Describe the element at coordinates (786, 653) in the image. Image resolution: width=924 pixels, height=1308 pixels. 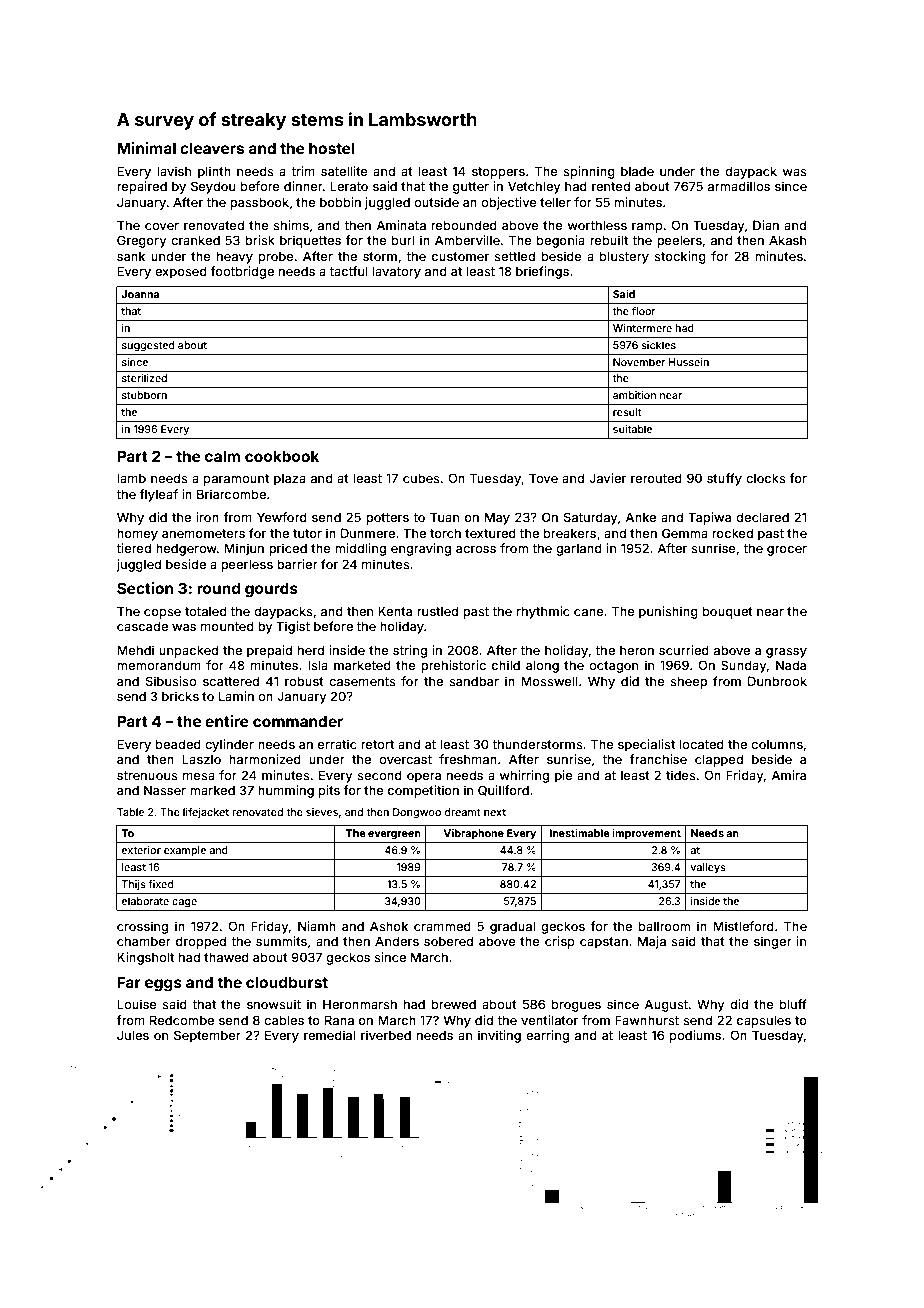
I see `grassy` at that location.
